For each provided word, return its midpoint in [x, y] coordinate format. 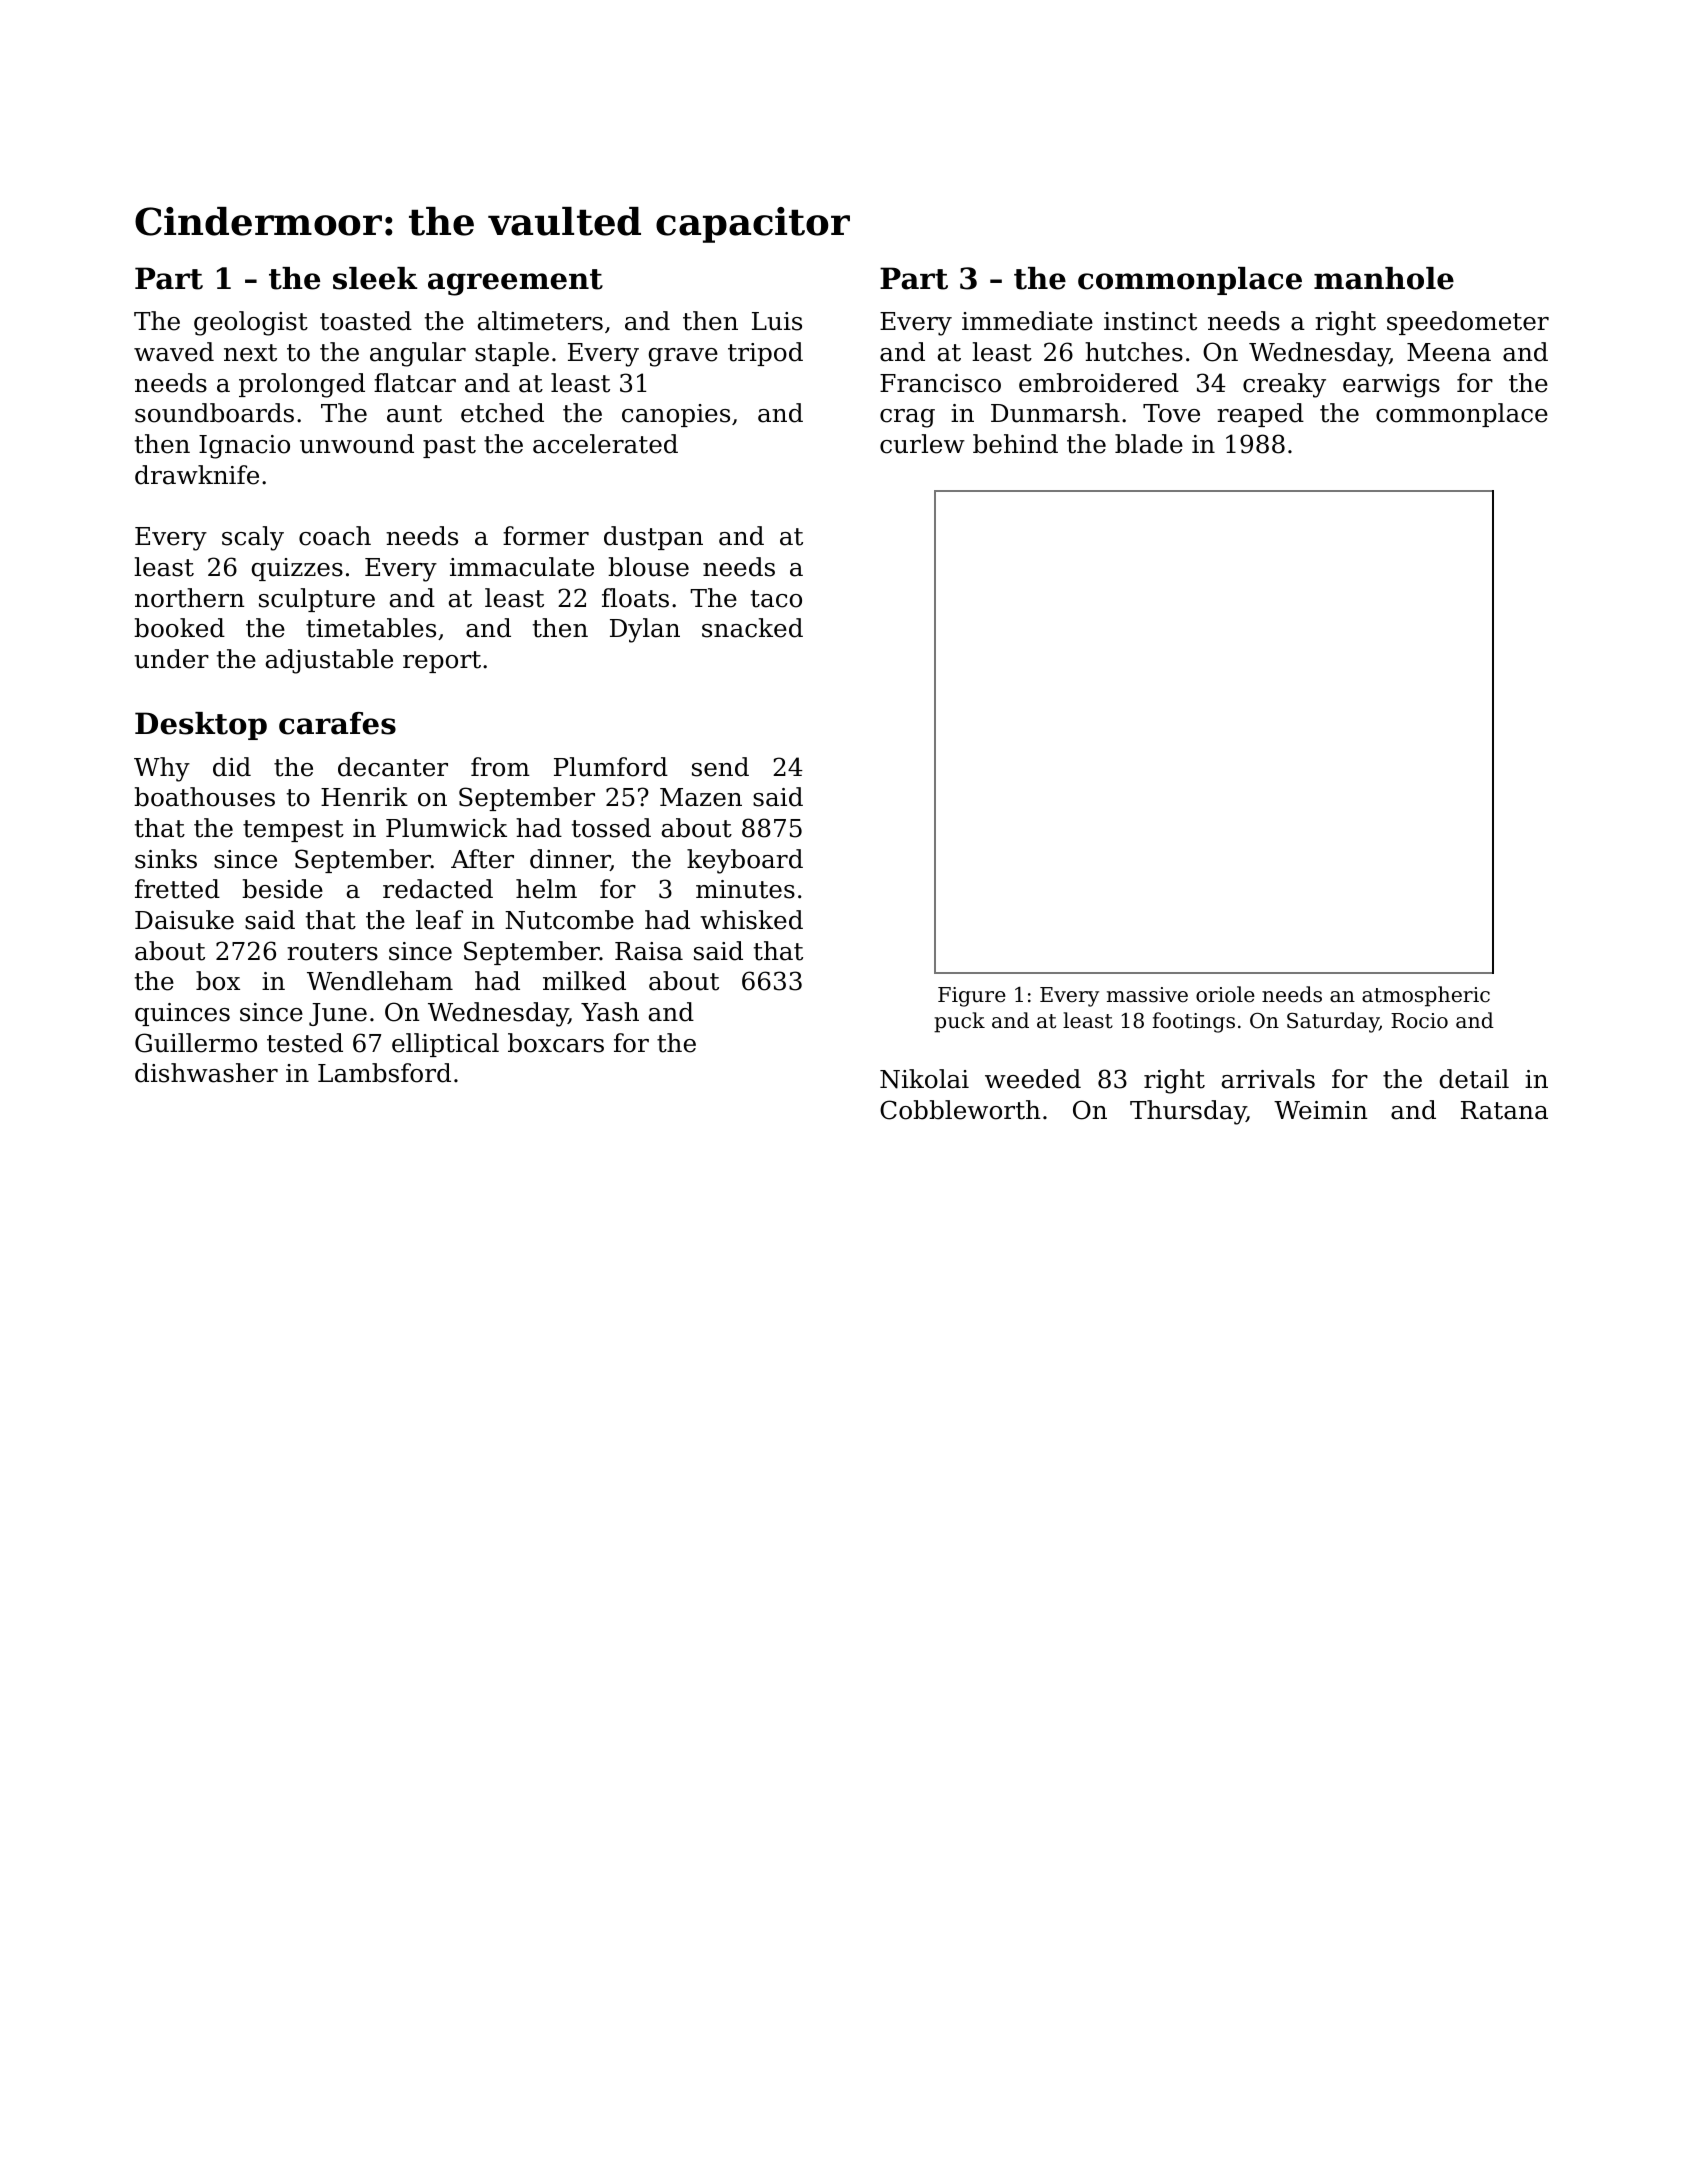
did [232, 767]
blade [1149, 444]
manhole [1384, 278]
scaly [253, 538]
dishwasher [206, 1073]
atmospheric [1426, 996]
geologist [251, 323]
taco [776, 599]
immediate [1027, 321]
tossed [611, 828]
